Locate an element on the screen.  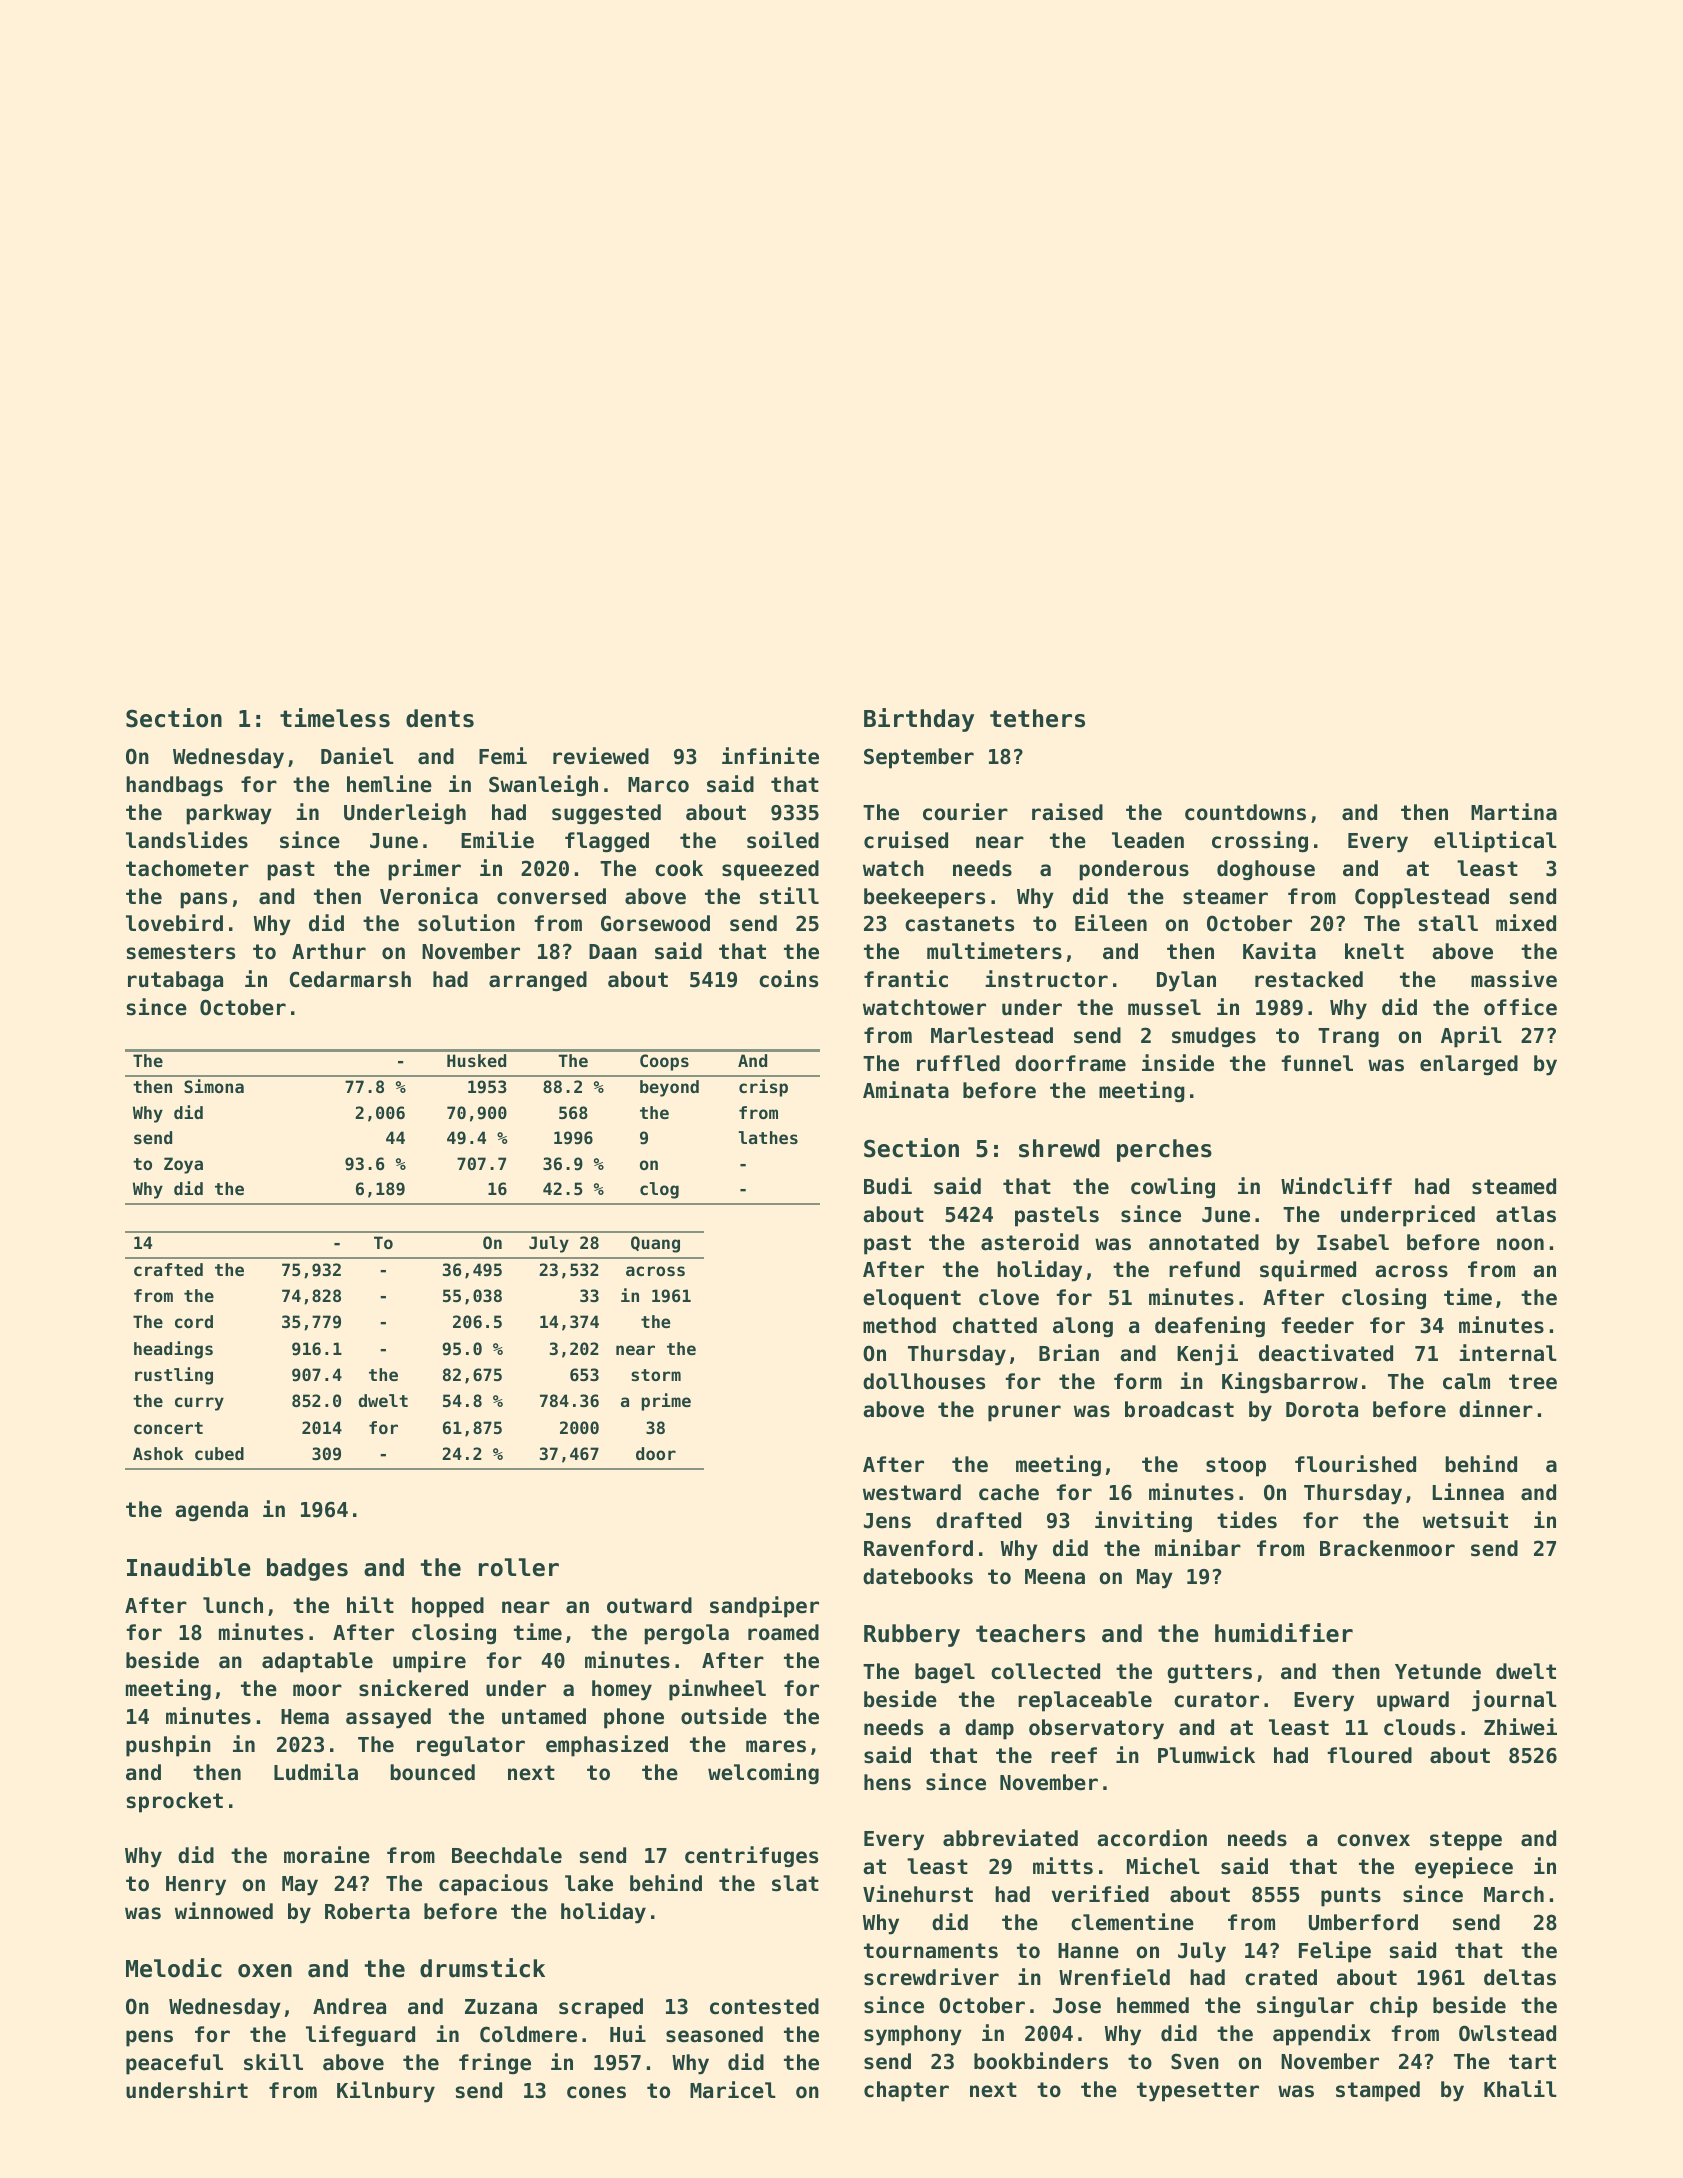
frantic is located at coordinates (906, 979).
